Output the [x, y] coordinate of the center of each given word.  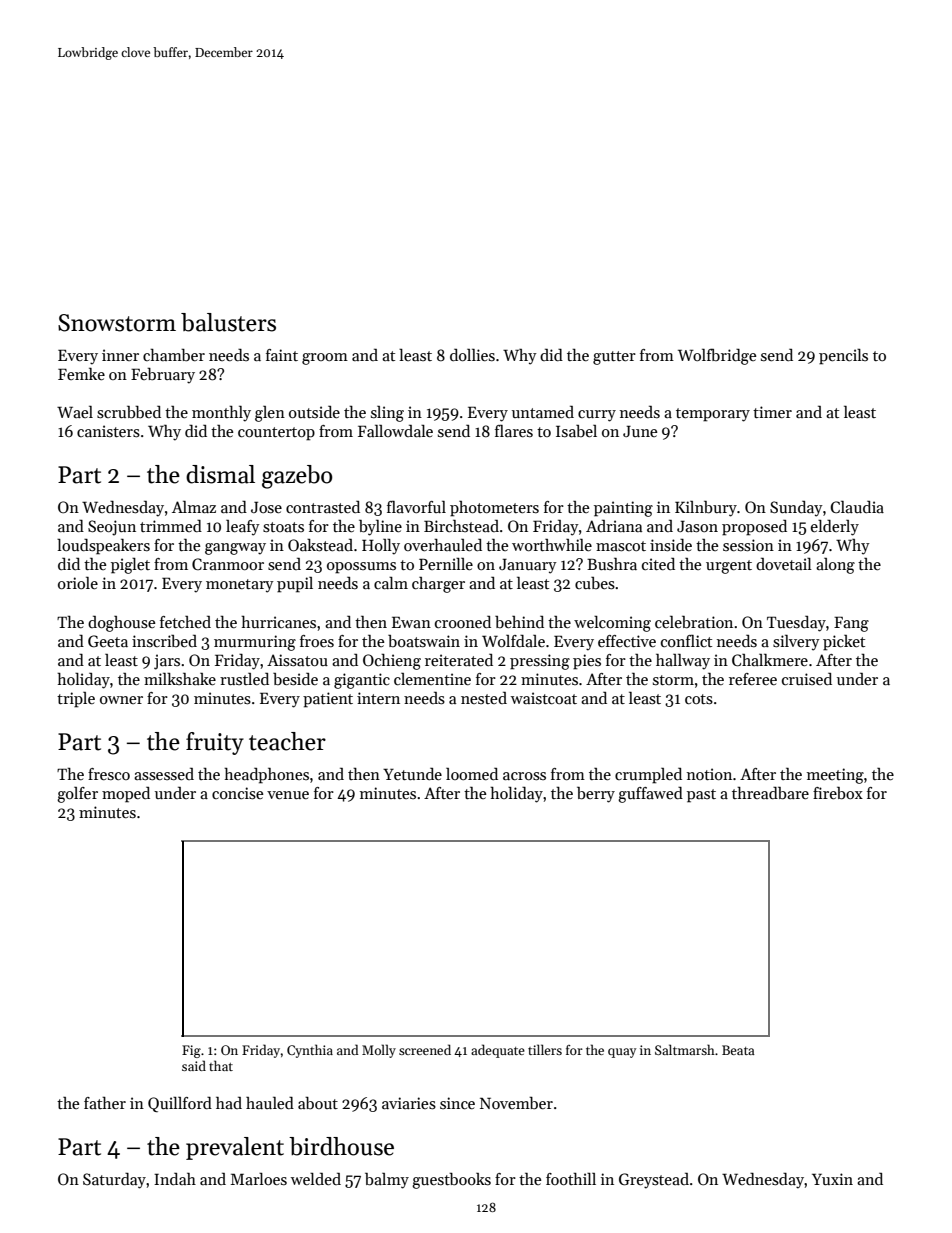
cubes [595, 583]
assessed [164, 774]
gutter [614, 358]
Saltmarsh [685, 1049]
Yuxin [832, 1179]
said [194, 1065]
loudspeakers [103, 547]
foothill [571, 1179]
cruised [807, 678]
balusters [228, 322]
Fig [191, 1051]
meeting [835, 776]
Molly [379, 1051]
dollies [472, 354]
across [524, 776]
